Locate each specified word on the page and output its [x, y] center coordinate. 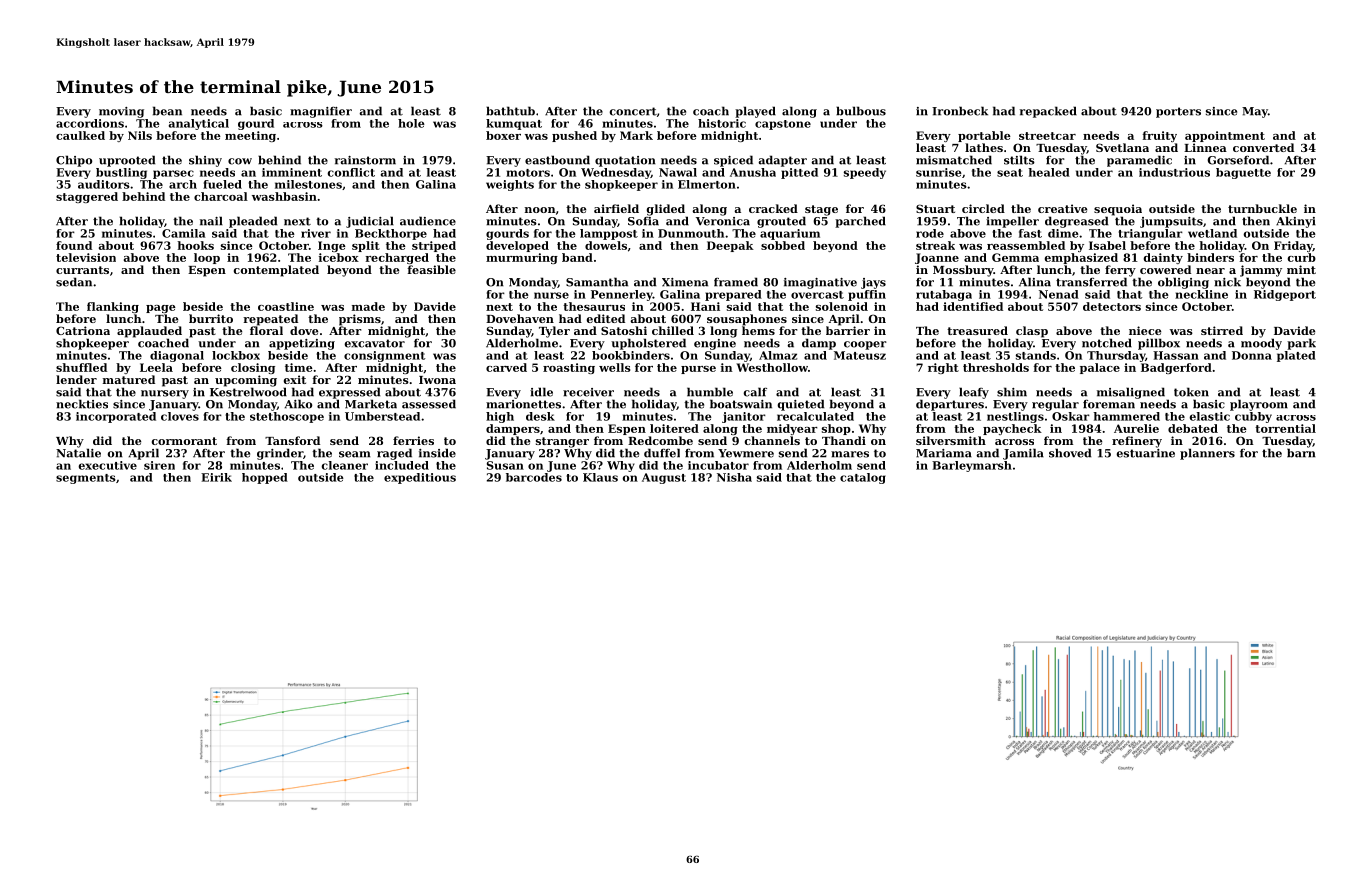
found [74, 245]
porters [1178, 112]
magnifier [321, 112]
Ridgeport [1285, 295]
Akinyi [1296, 222]
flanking [113, 307]
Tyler [554, 332]
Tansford [292, 440]
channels [772, 440]
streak [935, 245]
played [755, 112]
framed [736, 282]
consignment [385, 356]
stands [1036, 355]
